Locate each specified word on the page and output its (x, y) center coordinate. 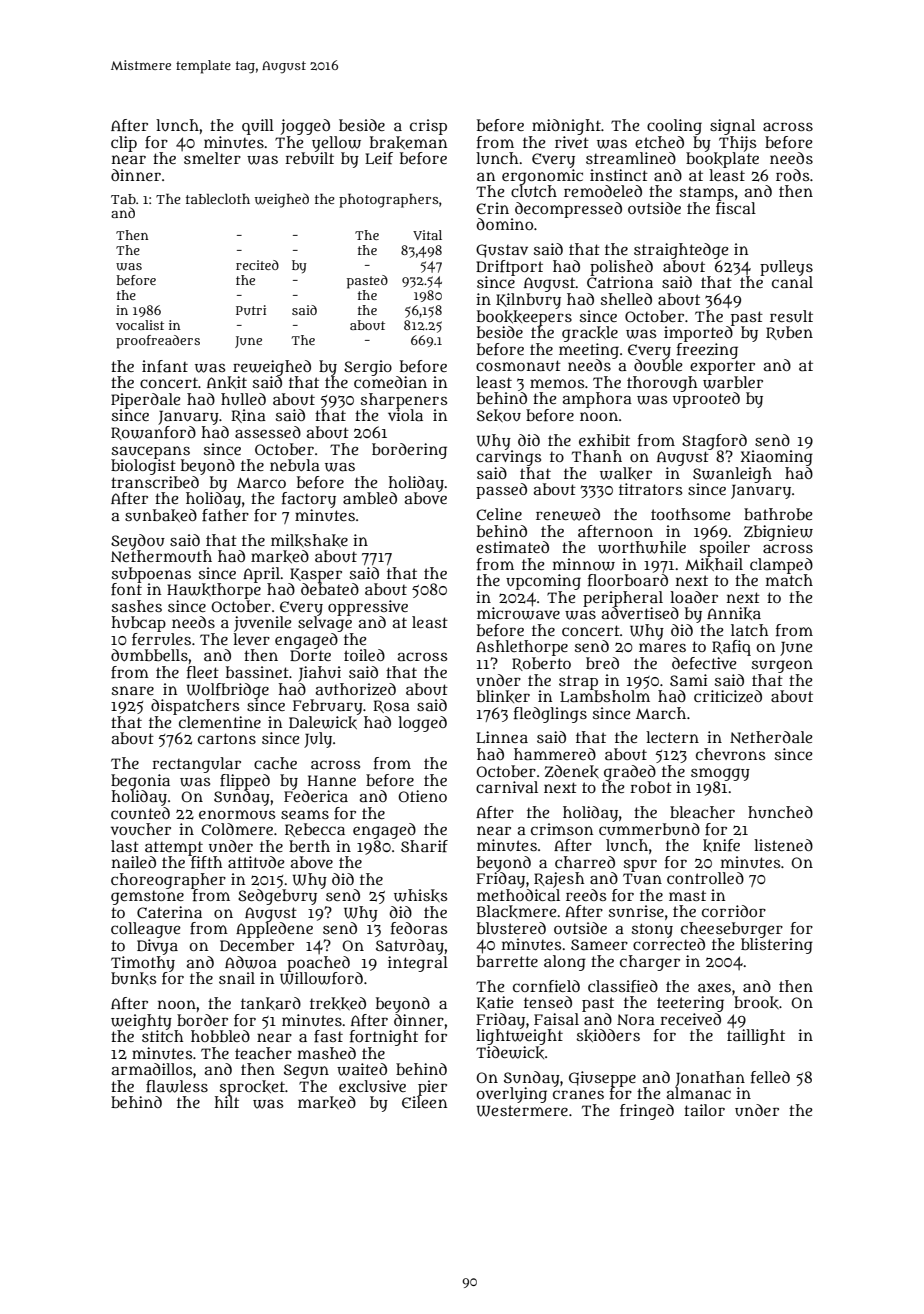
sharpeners (404, 401)
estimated (512, 547)
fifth (206, 862)
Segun (306, 1071)
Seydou (138, 542)
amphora (597, 400)
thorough (662, 384)
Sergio (368, 368)
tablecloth (218, 198)
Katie (495, 1003)
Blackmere (517, 911)
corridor (734, 911)
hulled (243, 399)
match (789, 580)
